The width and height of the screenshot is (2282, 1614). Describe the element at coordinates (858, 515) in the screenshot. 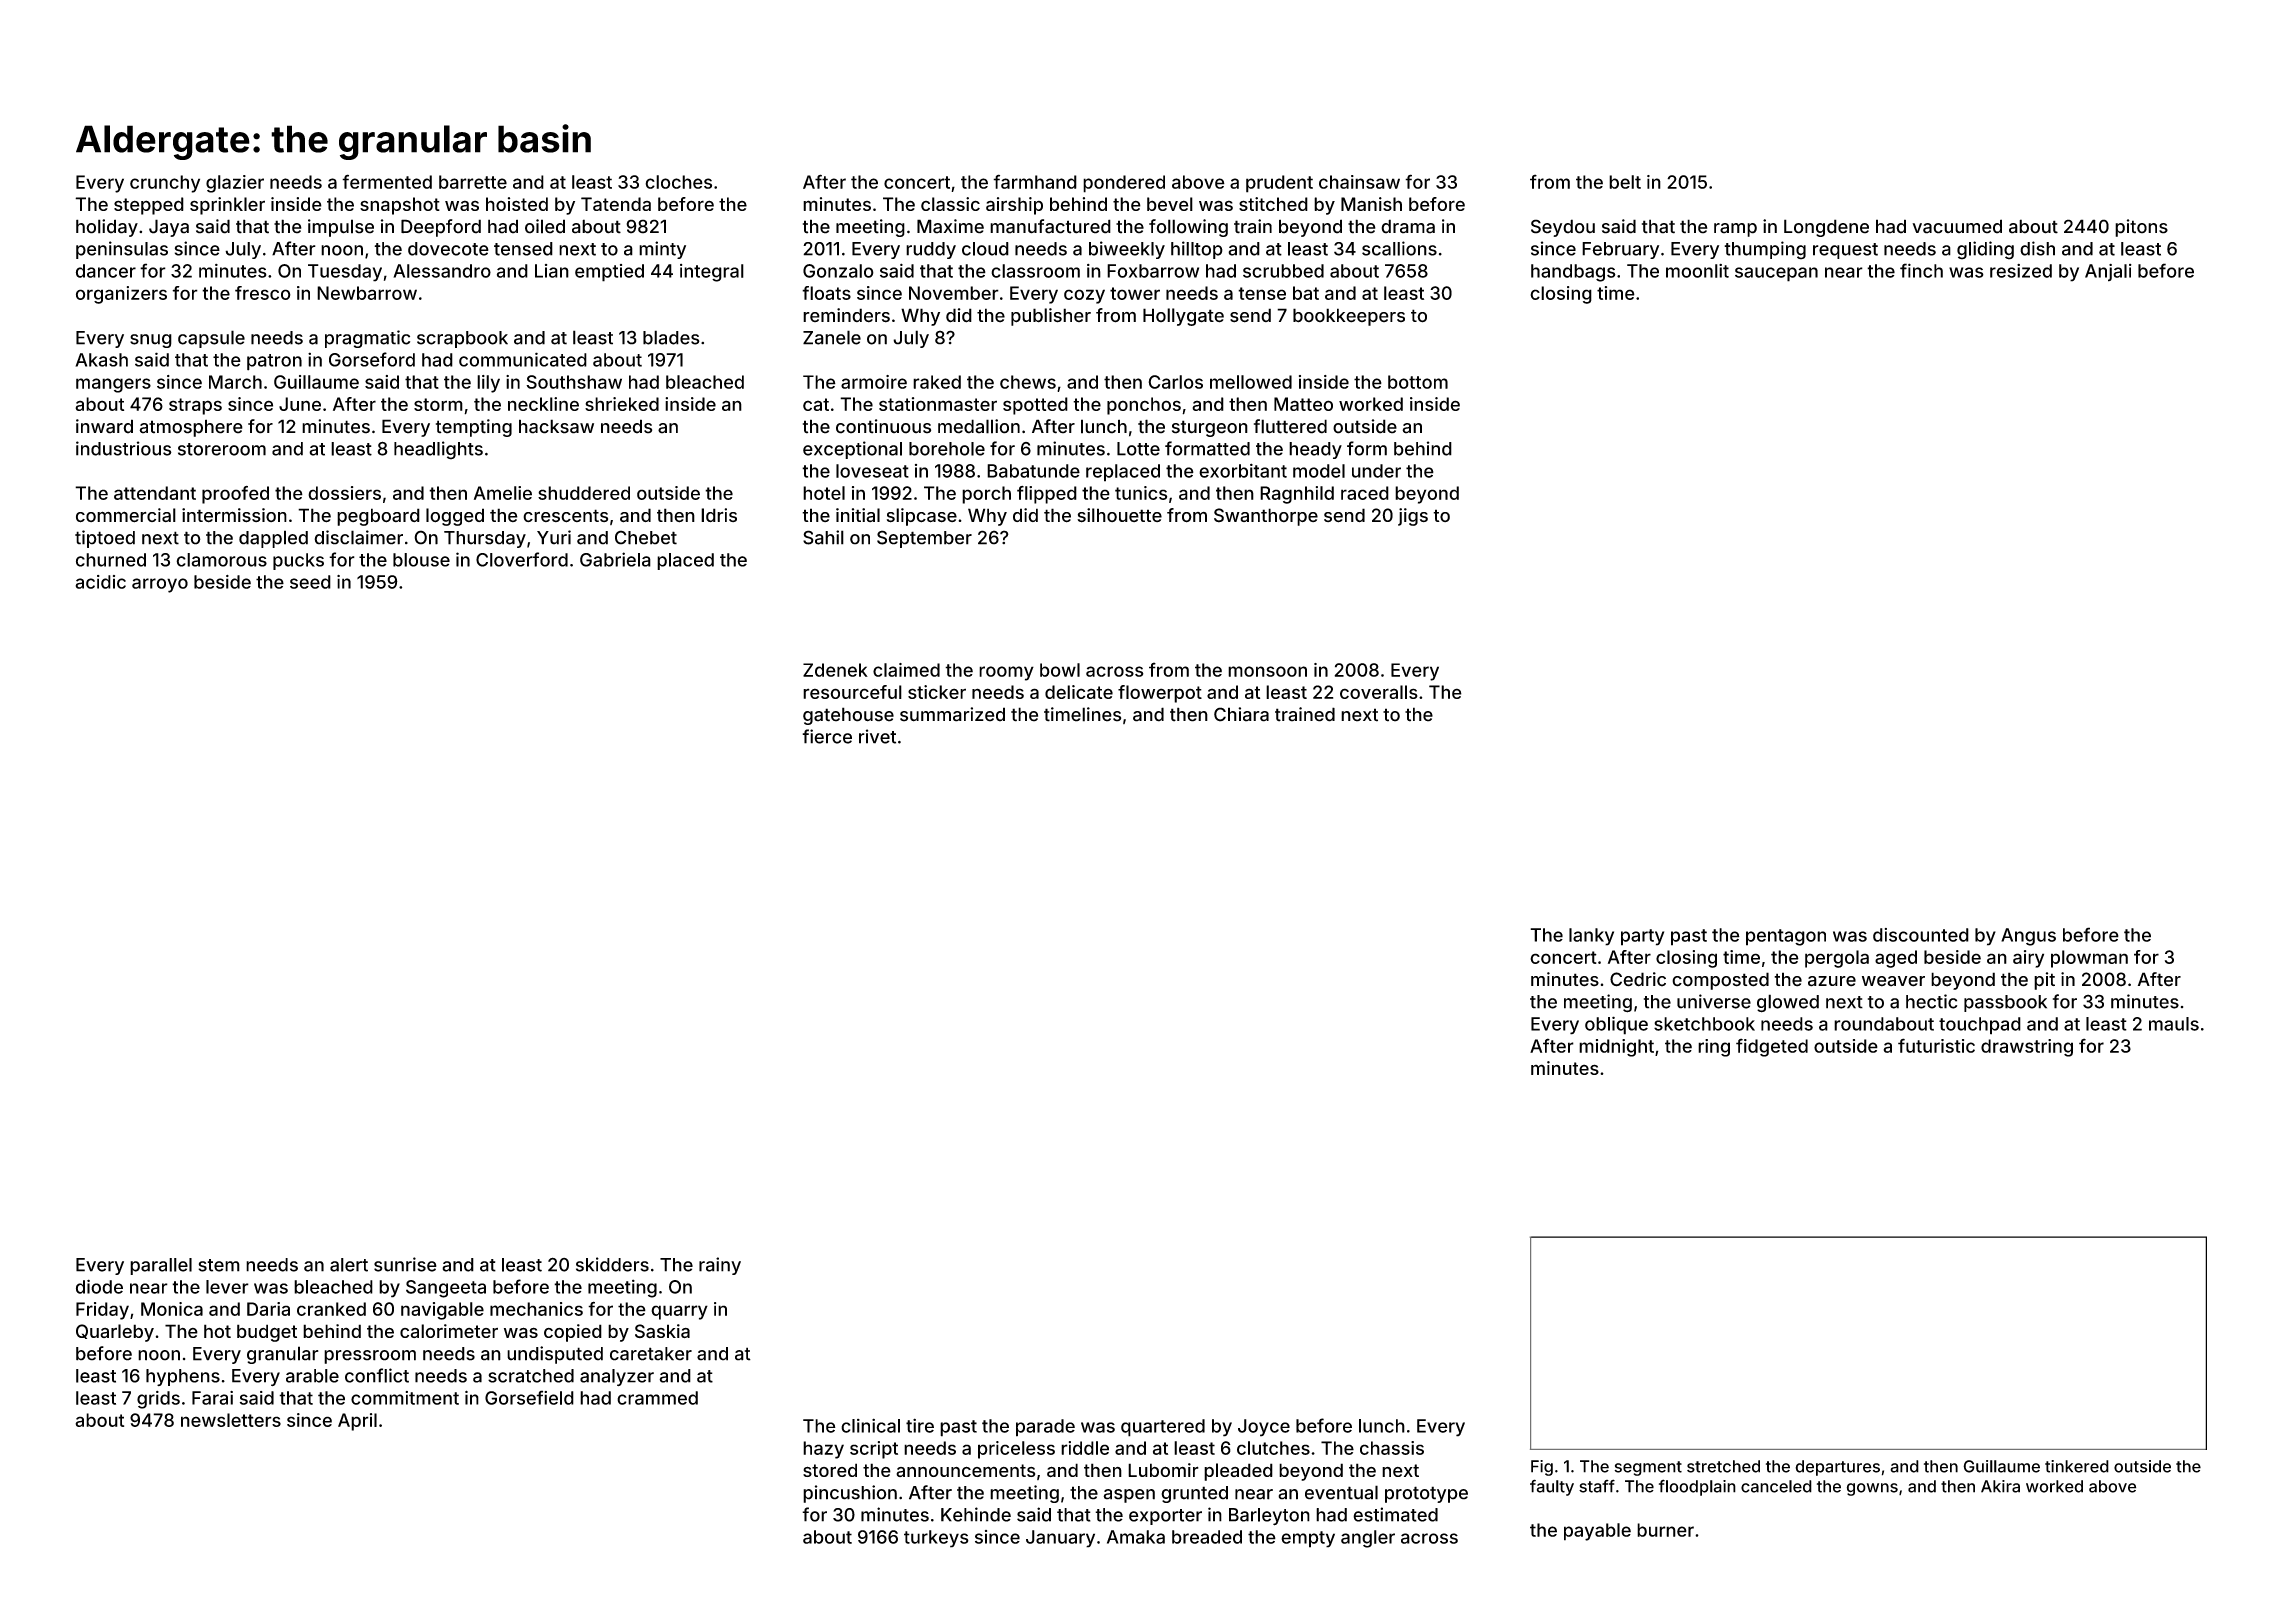

I see `initial` at that location.
